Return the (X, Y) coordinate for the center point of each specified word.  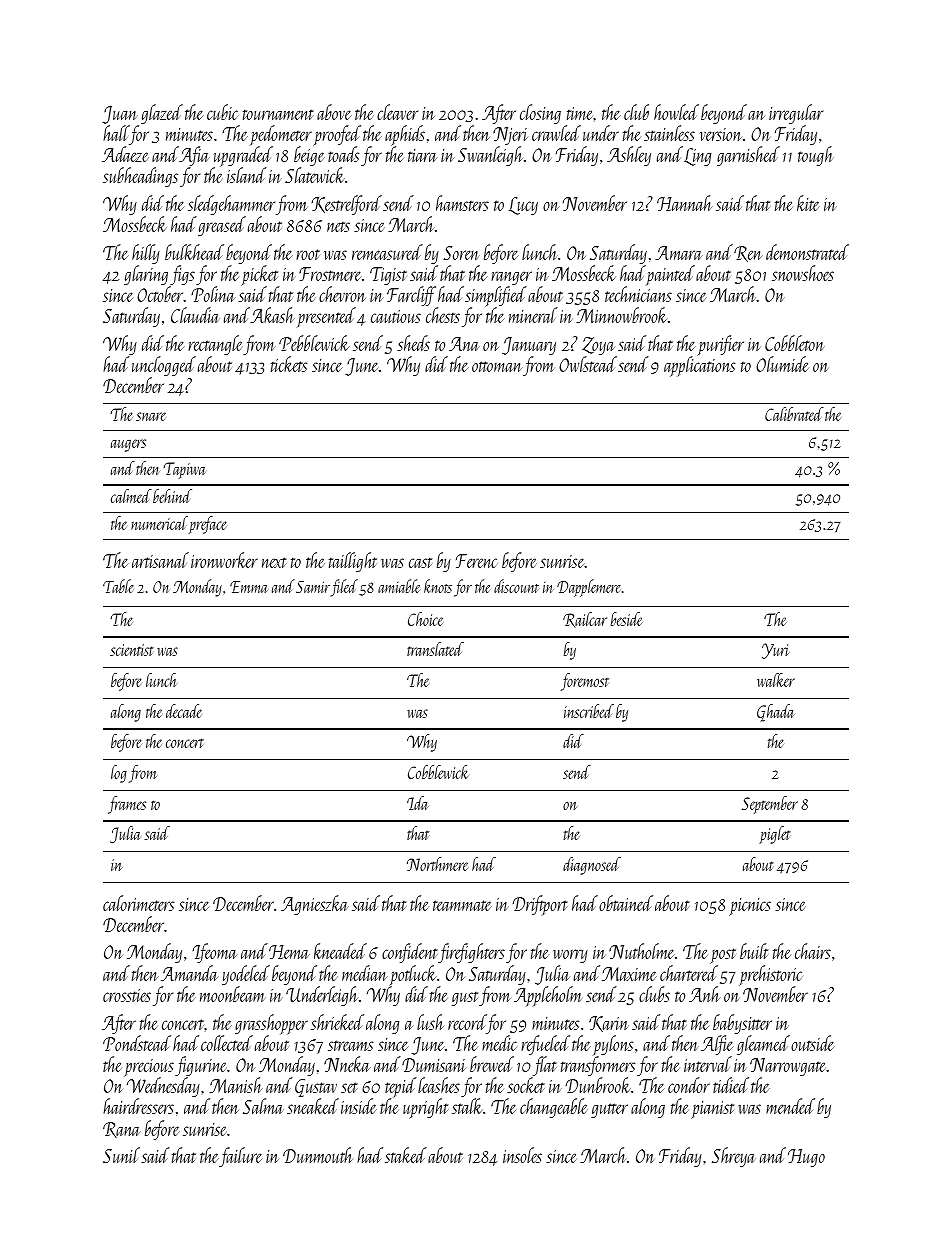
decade (184, 711)
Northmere (437, 864)
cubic (223, 112)
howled (676, 112)
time (580, 113)
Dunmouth (318, 1155)
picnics (750, 907)
